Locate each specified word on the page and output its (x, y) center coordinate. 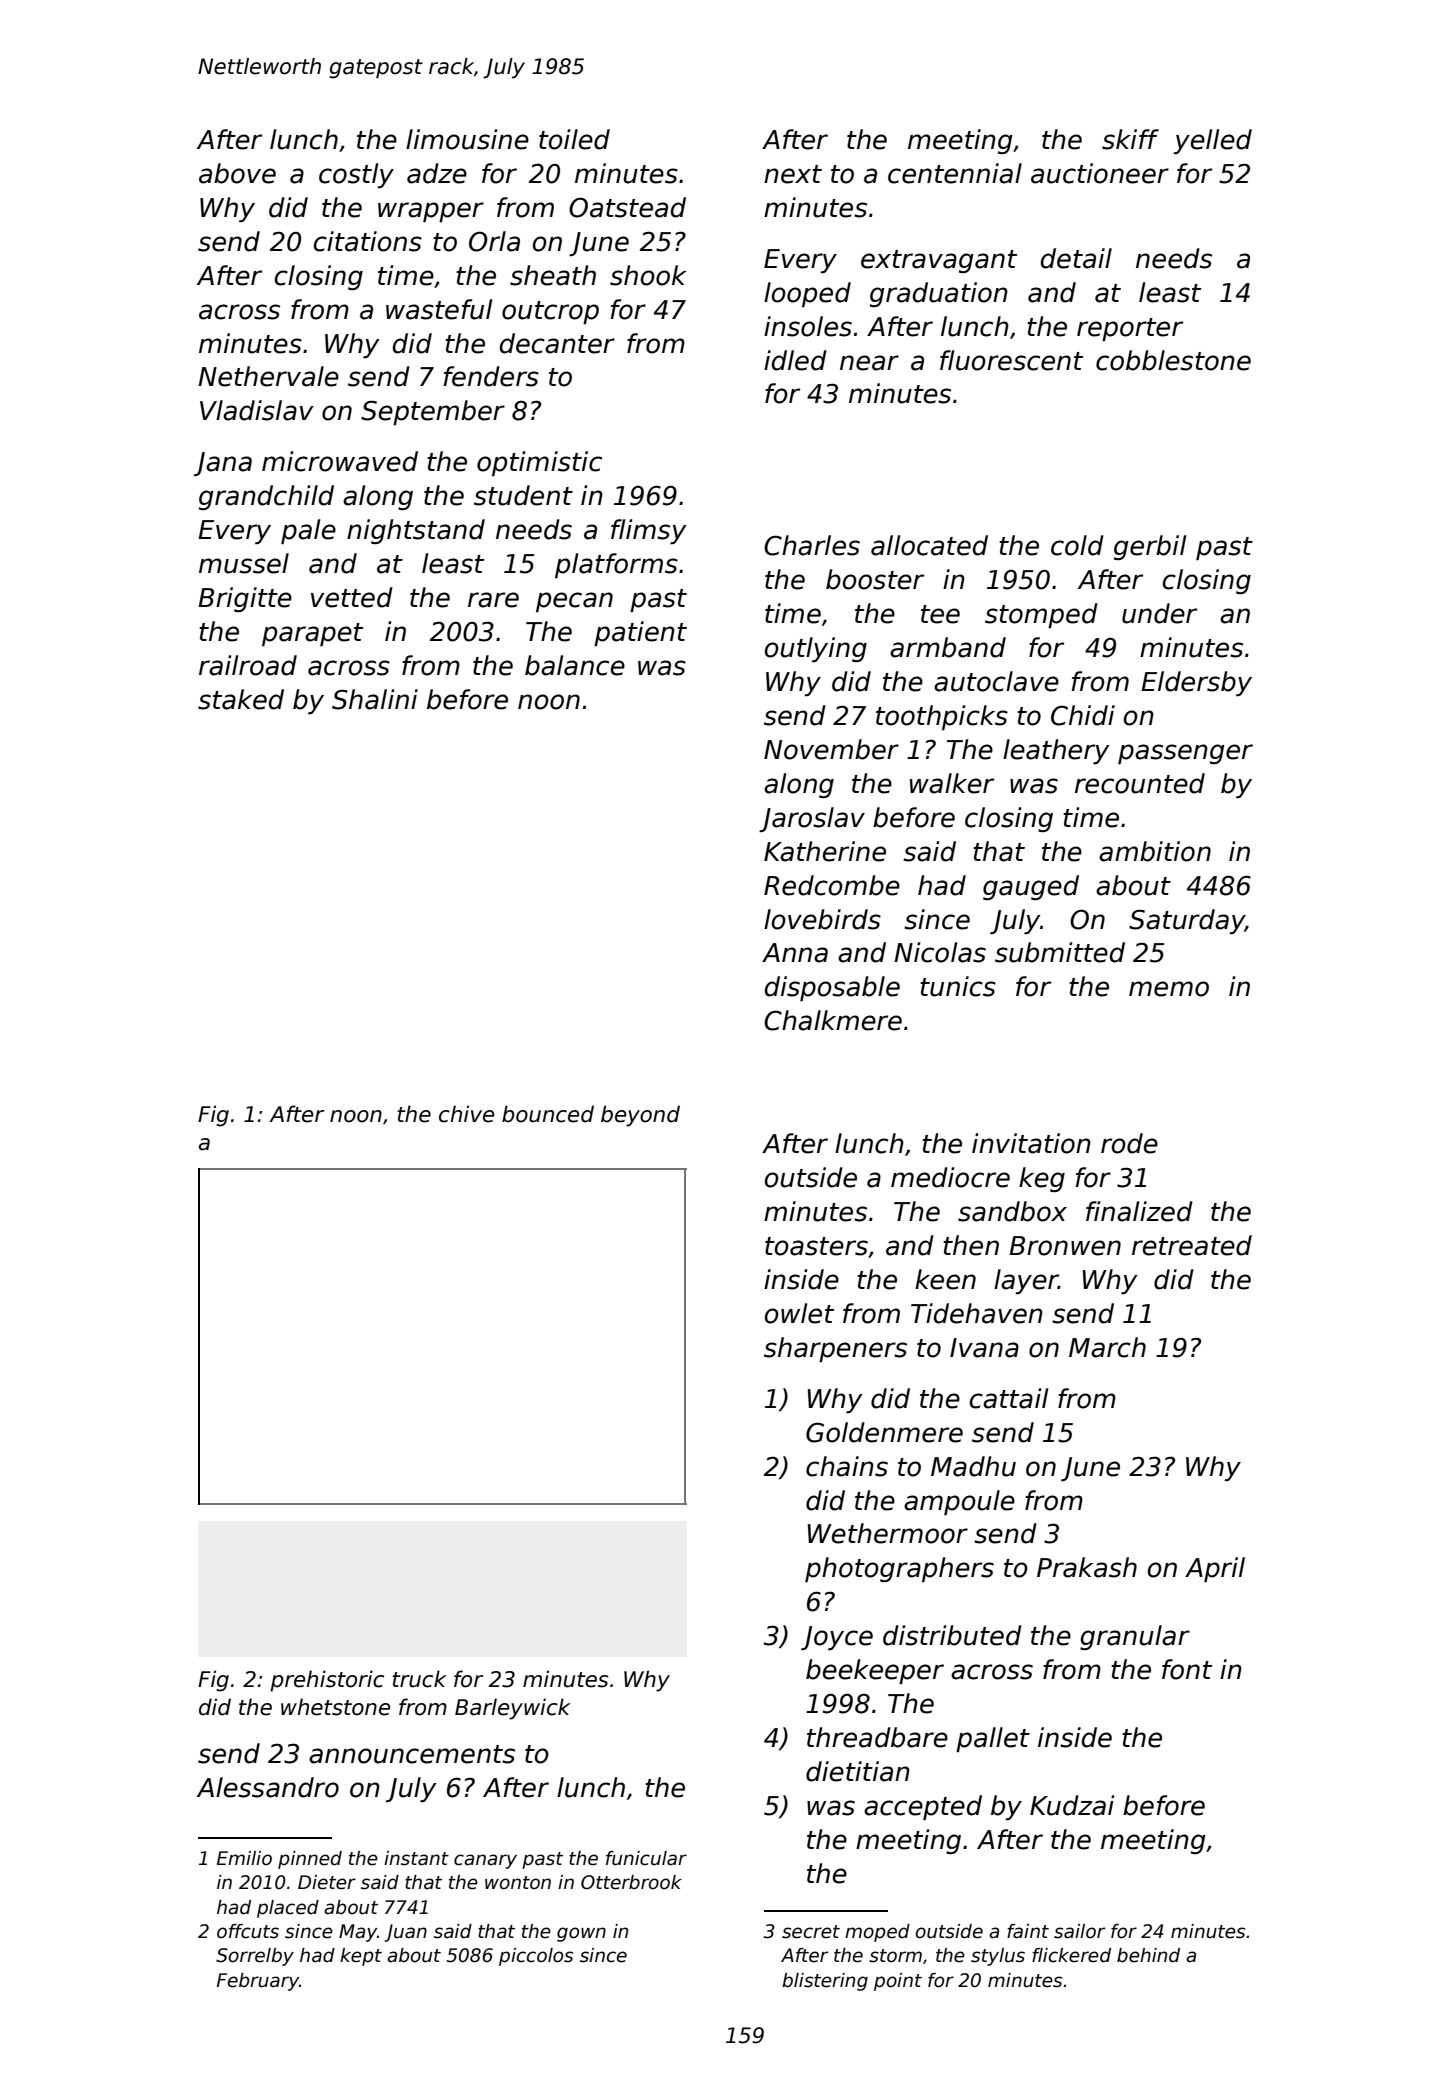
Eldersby (1196, 683)
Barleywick (513, 1709)
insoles (808, 326)
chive (467, 1114)
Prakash (1087, 1567)
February (258, 1982)
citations (368, 241)
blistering (825, 1982)
